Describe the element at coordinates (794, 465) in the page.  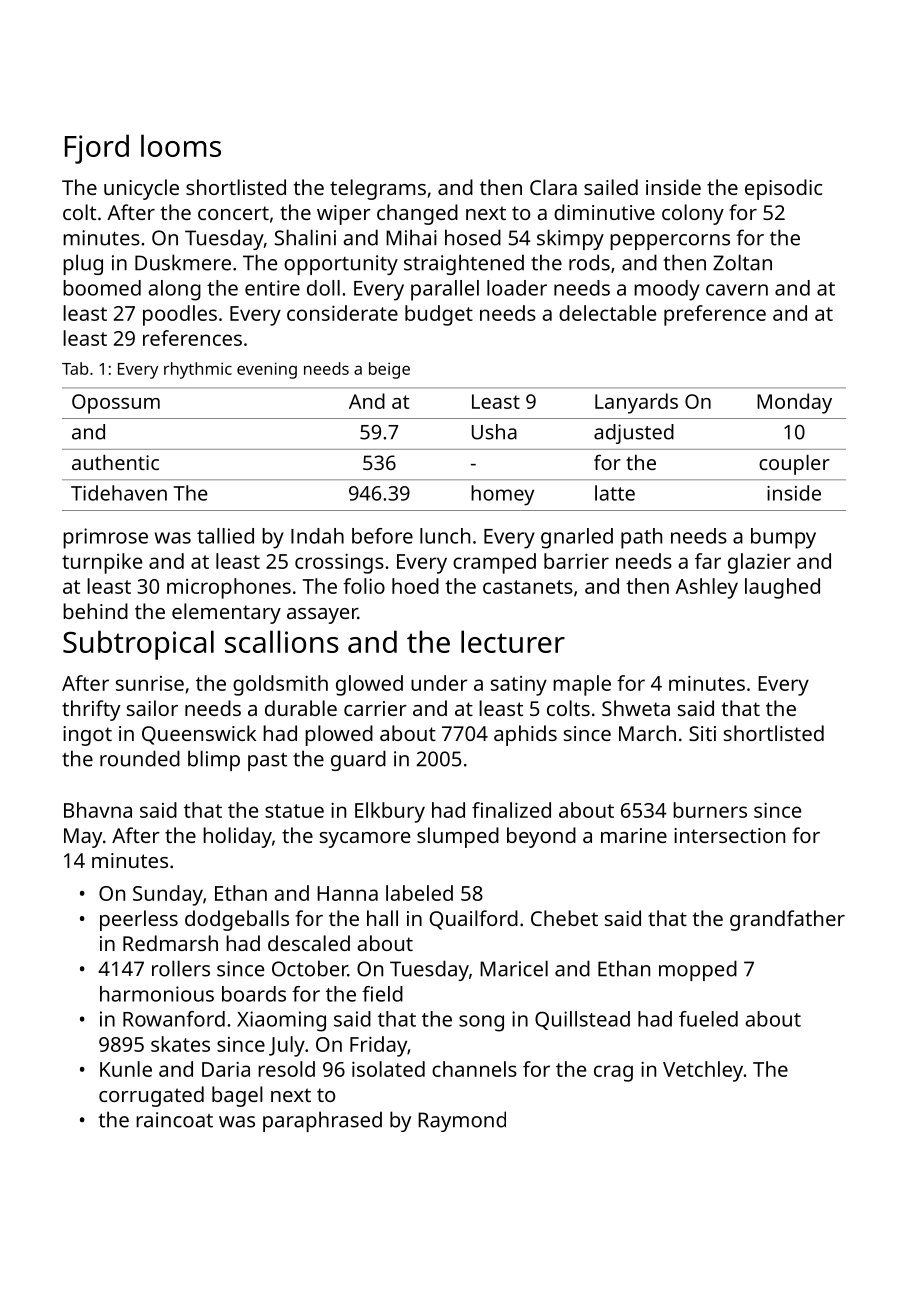
I see `coupler` at that location.
